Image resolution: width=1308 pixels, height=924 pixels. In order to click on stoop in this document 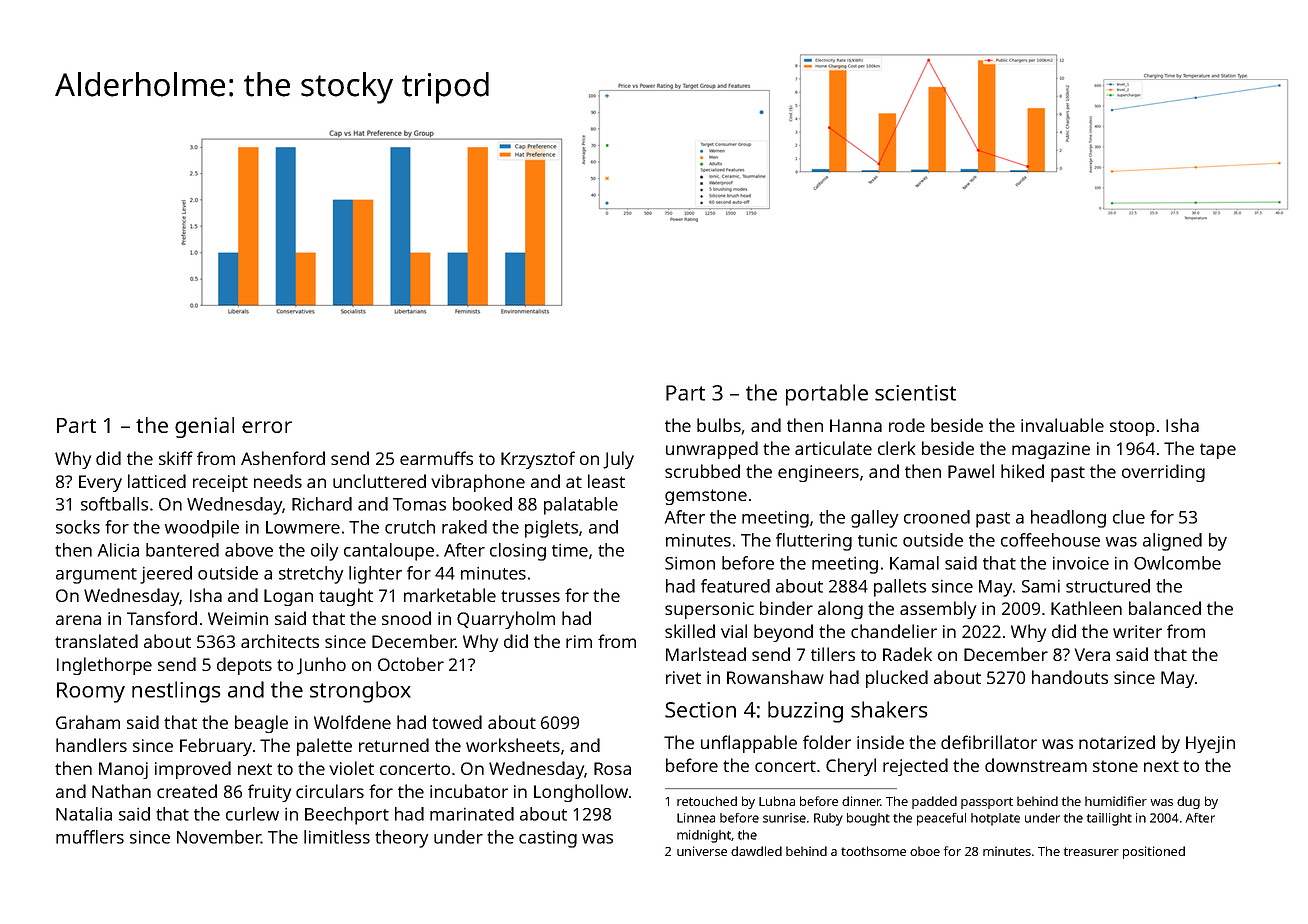, I will do `click(1132, 428)`.
